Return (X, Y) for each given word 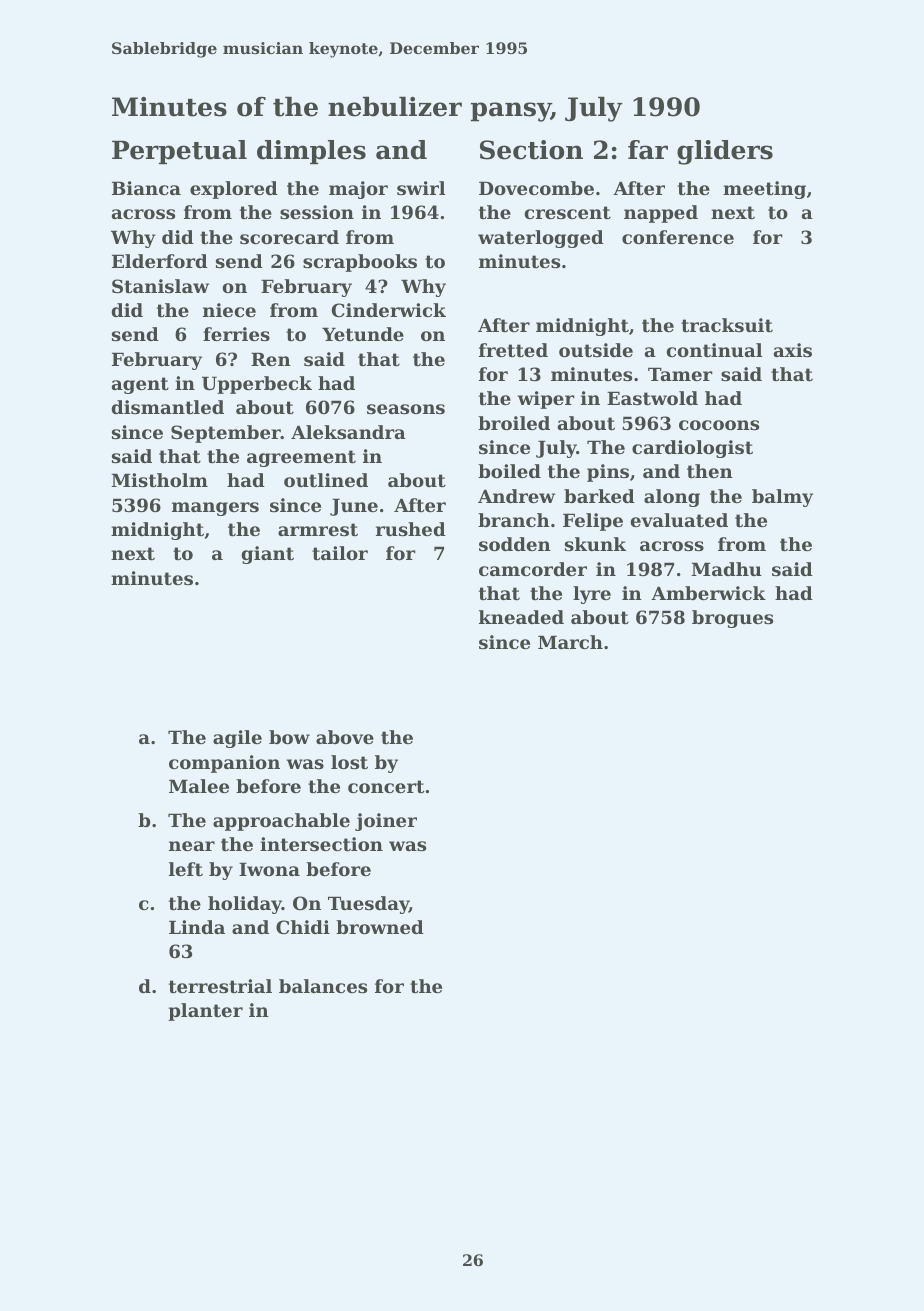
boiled (509, 471)
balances (323, 986)
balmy (782, 498)
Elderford (160, 261)
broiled (514, 423)
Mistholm (159, 480)
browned (380, 927)
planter (205, 1012)
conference (678, 237)
